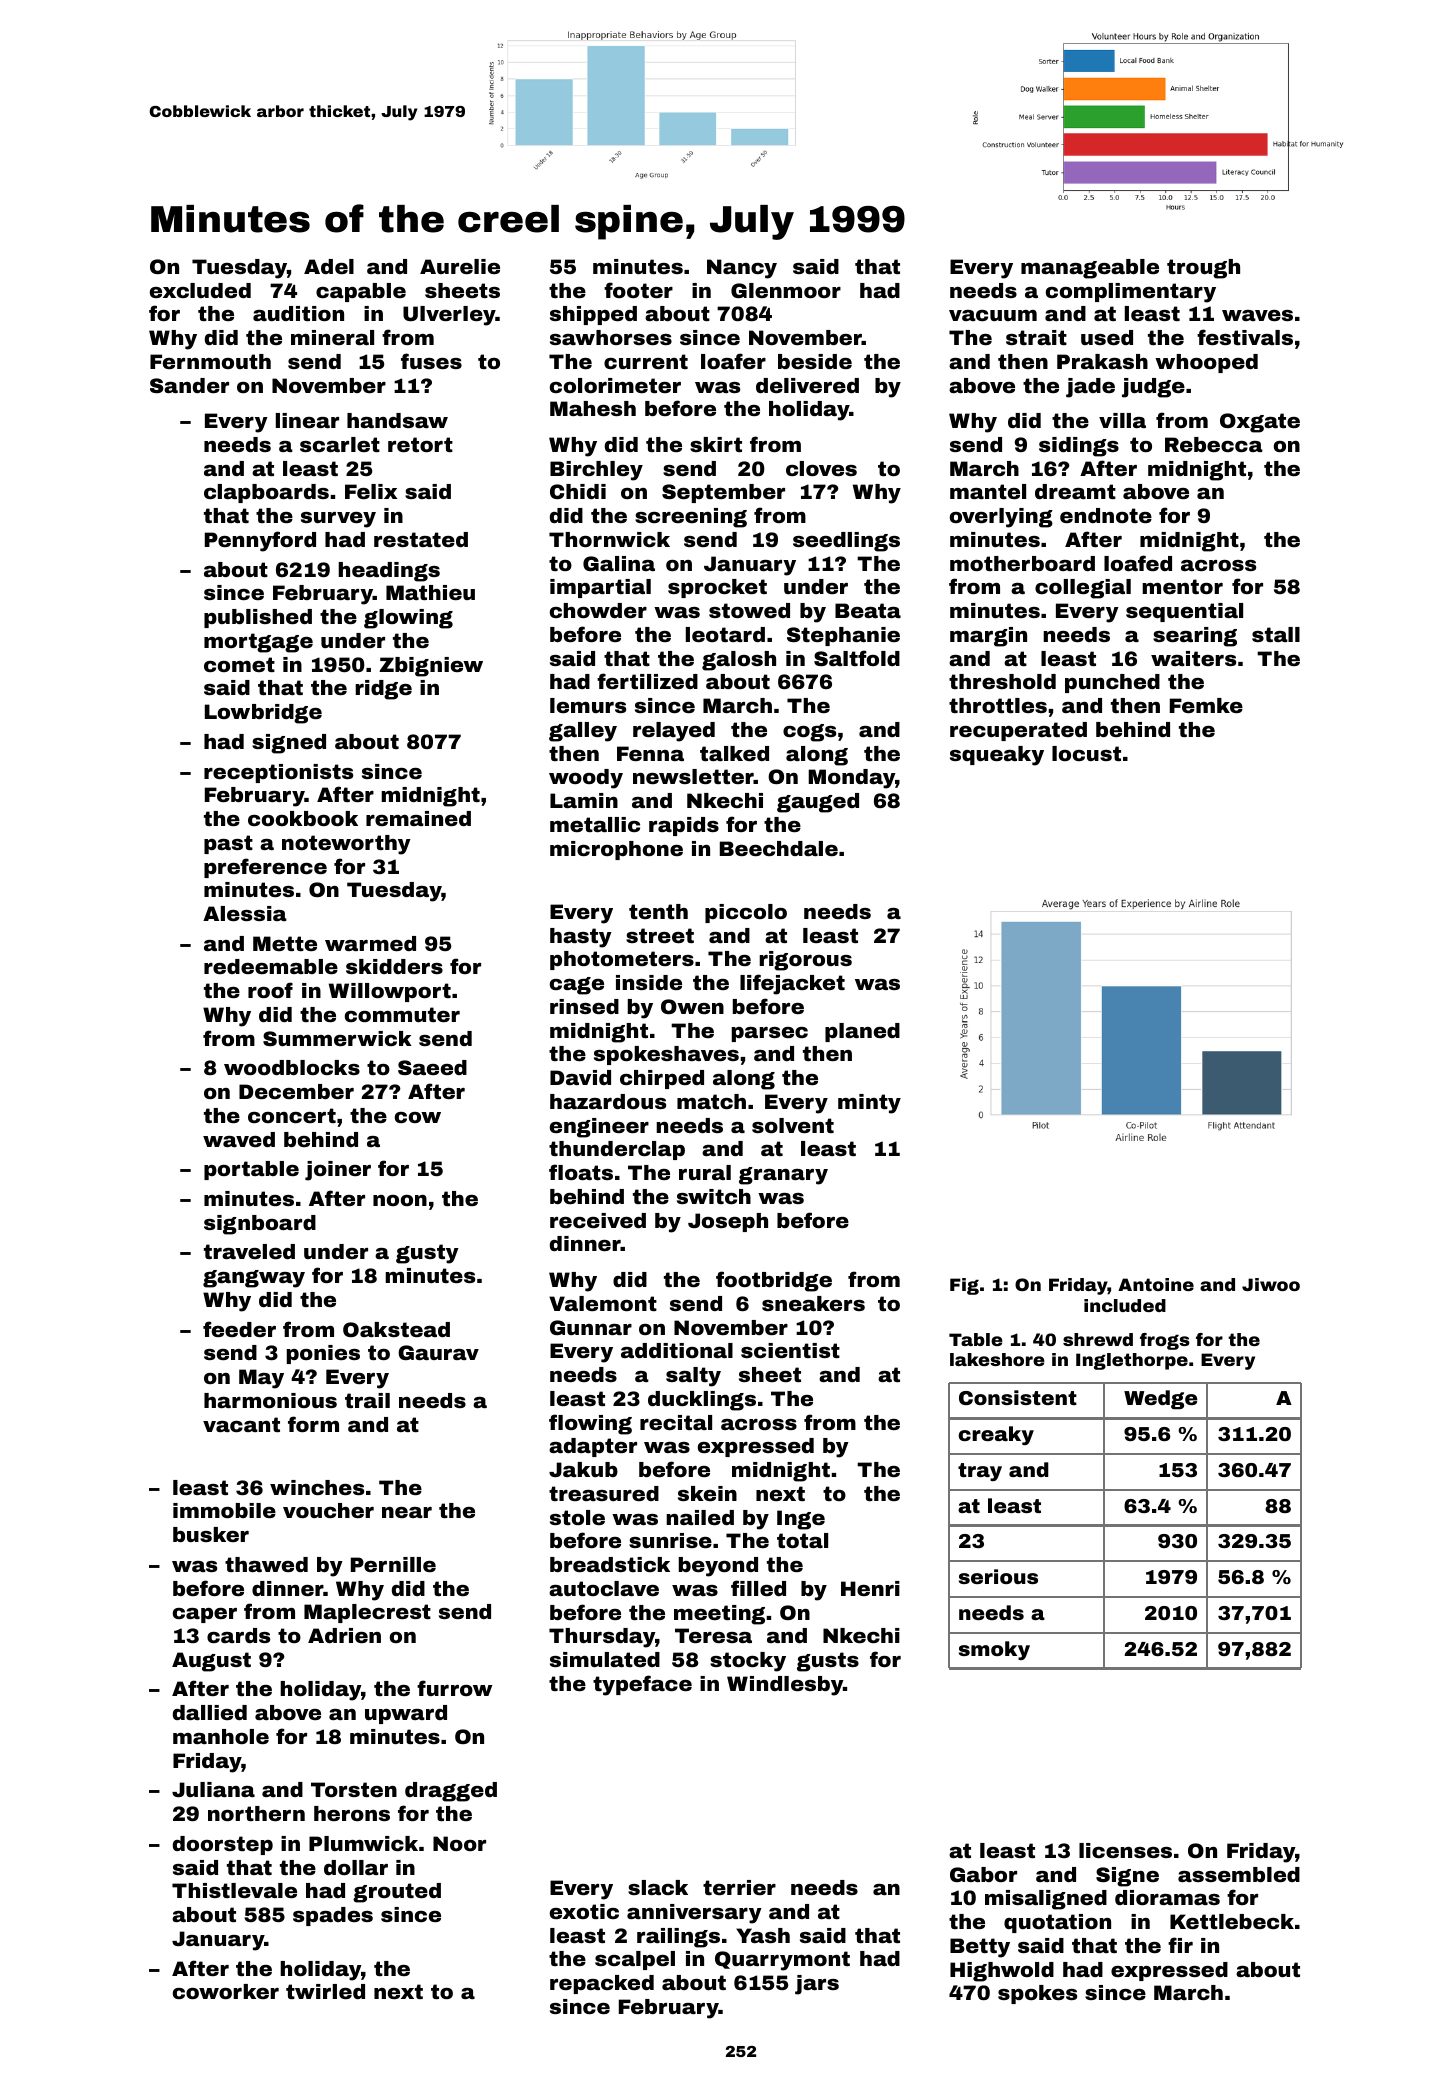 This image has width=1450, height=2100. What do you see at coordinates (642, 1685) in the image?
I see `typeface` at bounding box center [642, 1685].
